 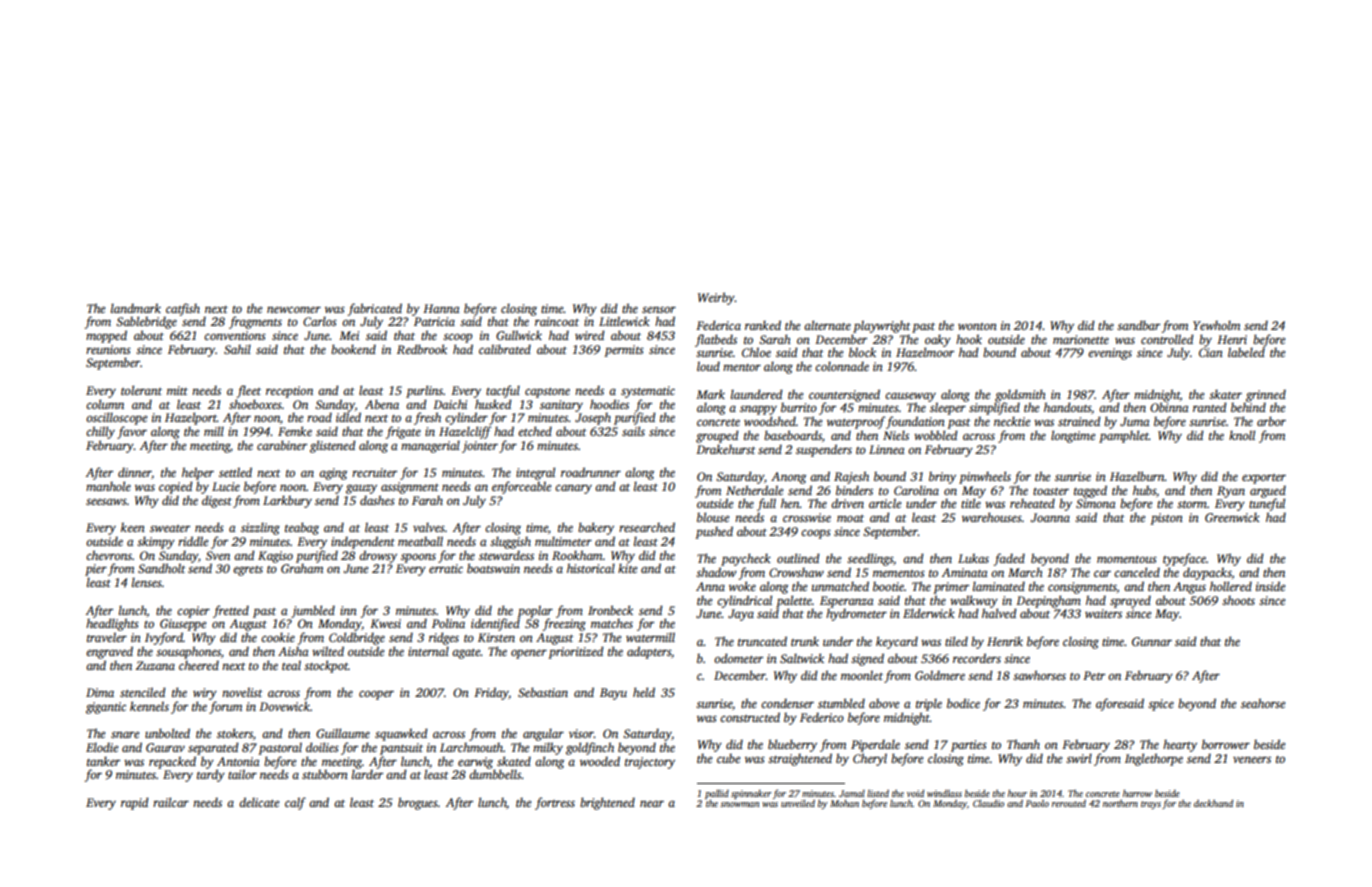 What do you see at coordinates (882, 326) in the screenshot?
I see `playwright` at bounding box center [882, 326].
